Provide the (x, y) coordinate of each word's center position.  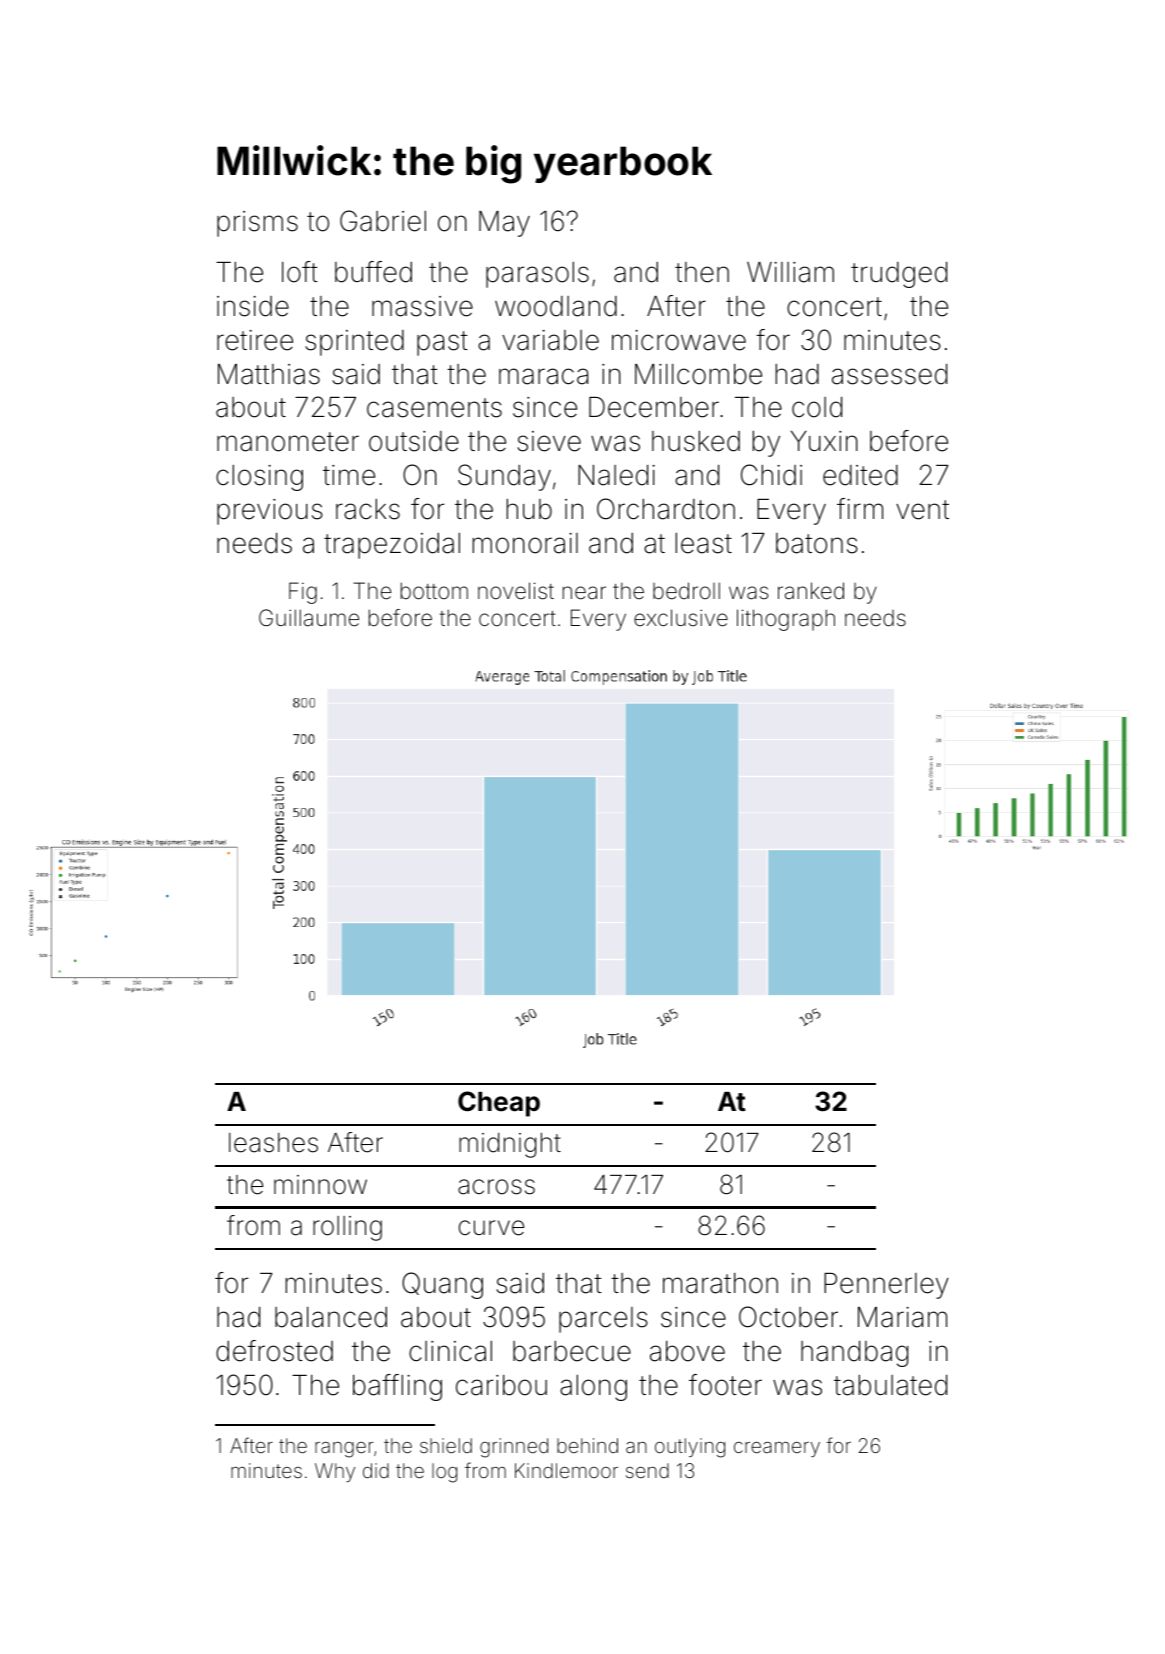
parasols (537, 275)
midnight (510, 1145)
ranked (811, 591)
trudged (899, 275)
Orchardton (666, 509)
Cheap (499, 1104)
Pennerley (886, 1286)
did (376, 1470)
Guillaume (309, 618)
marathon (720, 1283)
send (647, 1470)
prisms (257, 224)
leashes (273, 1143)
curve (491, 1228)
